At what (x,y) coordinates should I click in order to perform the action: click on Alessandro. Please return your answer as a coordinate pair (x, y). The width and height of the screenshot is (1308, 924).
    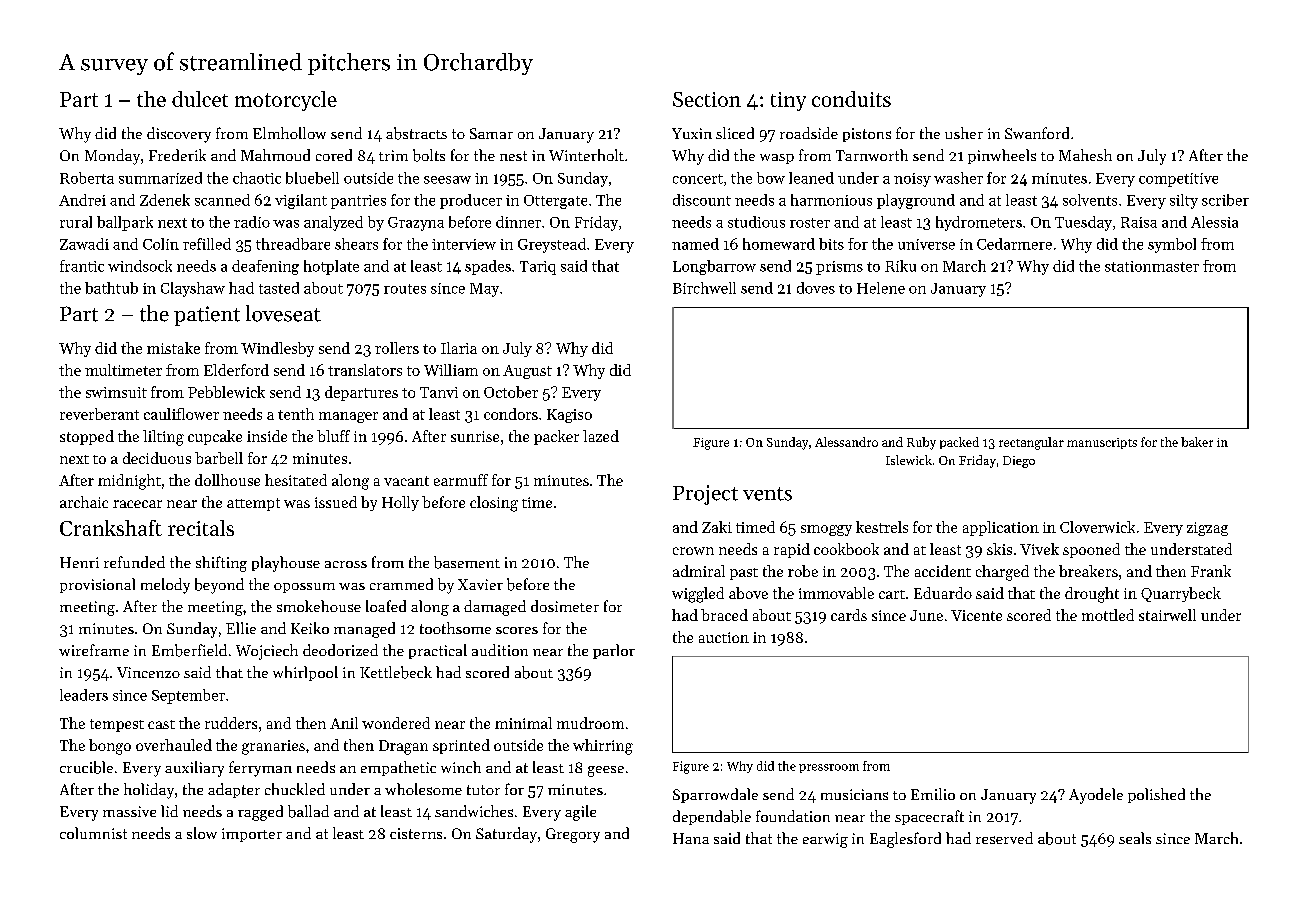
    Looking at the image, I should click on (846, 442).
